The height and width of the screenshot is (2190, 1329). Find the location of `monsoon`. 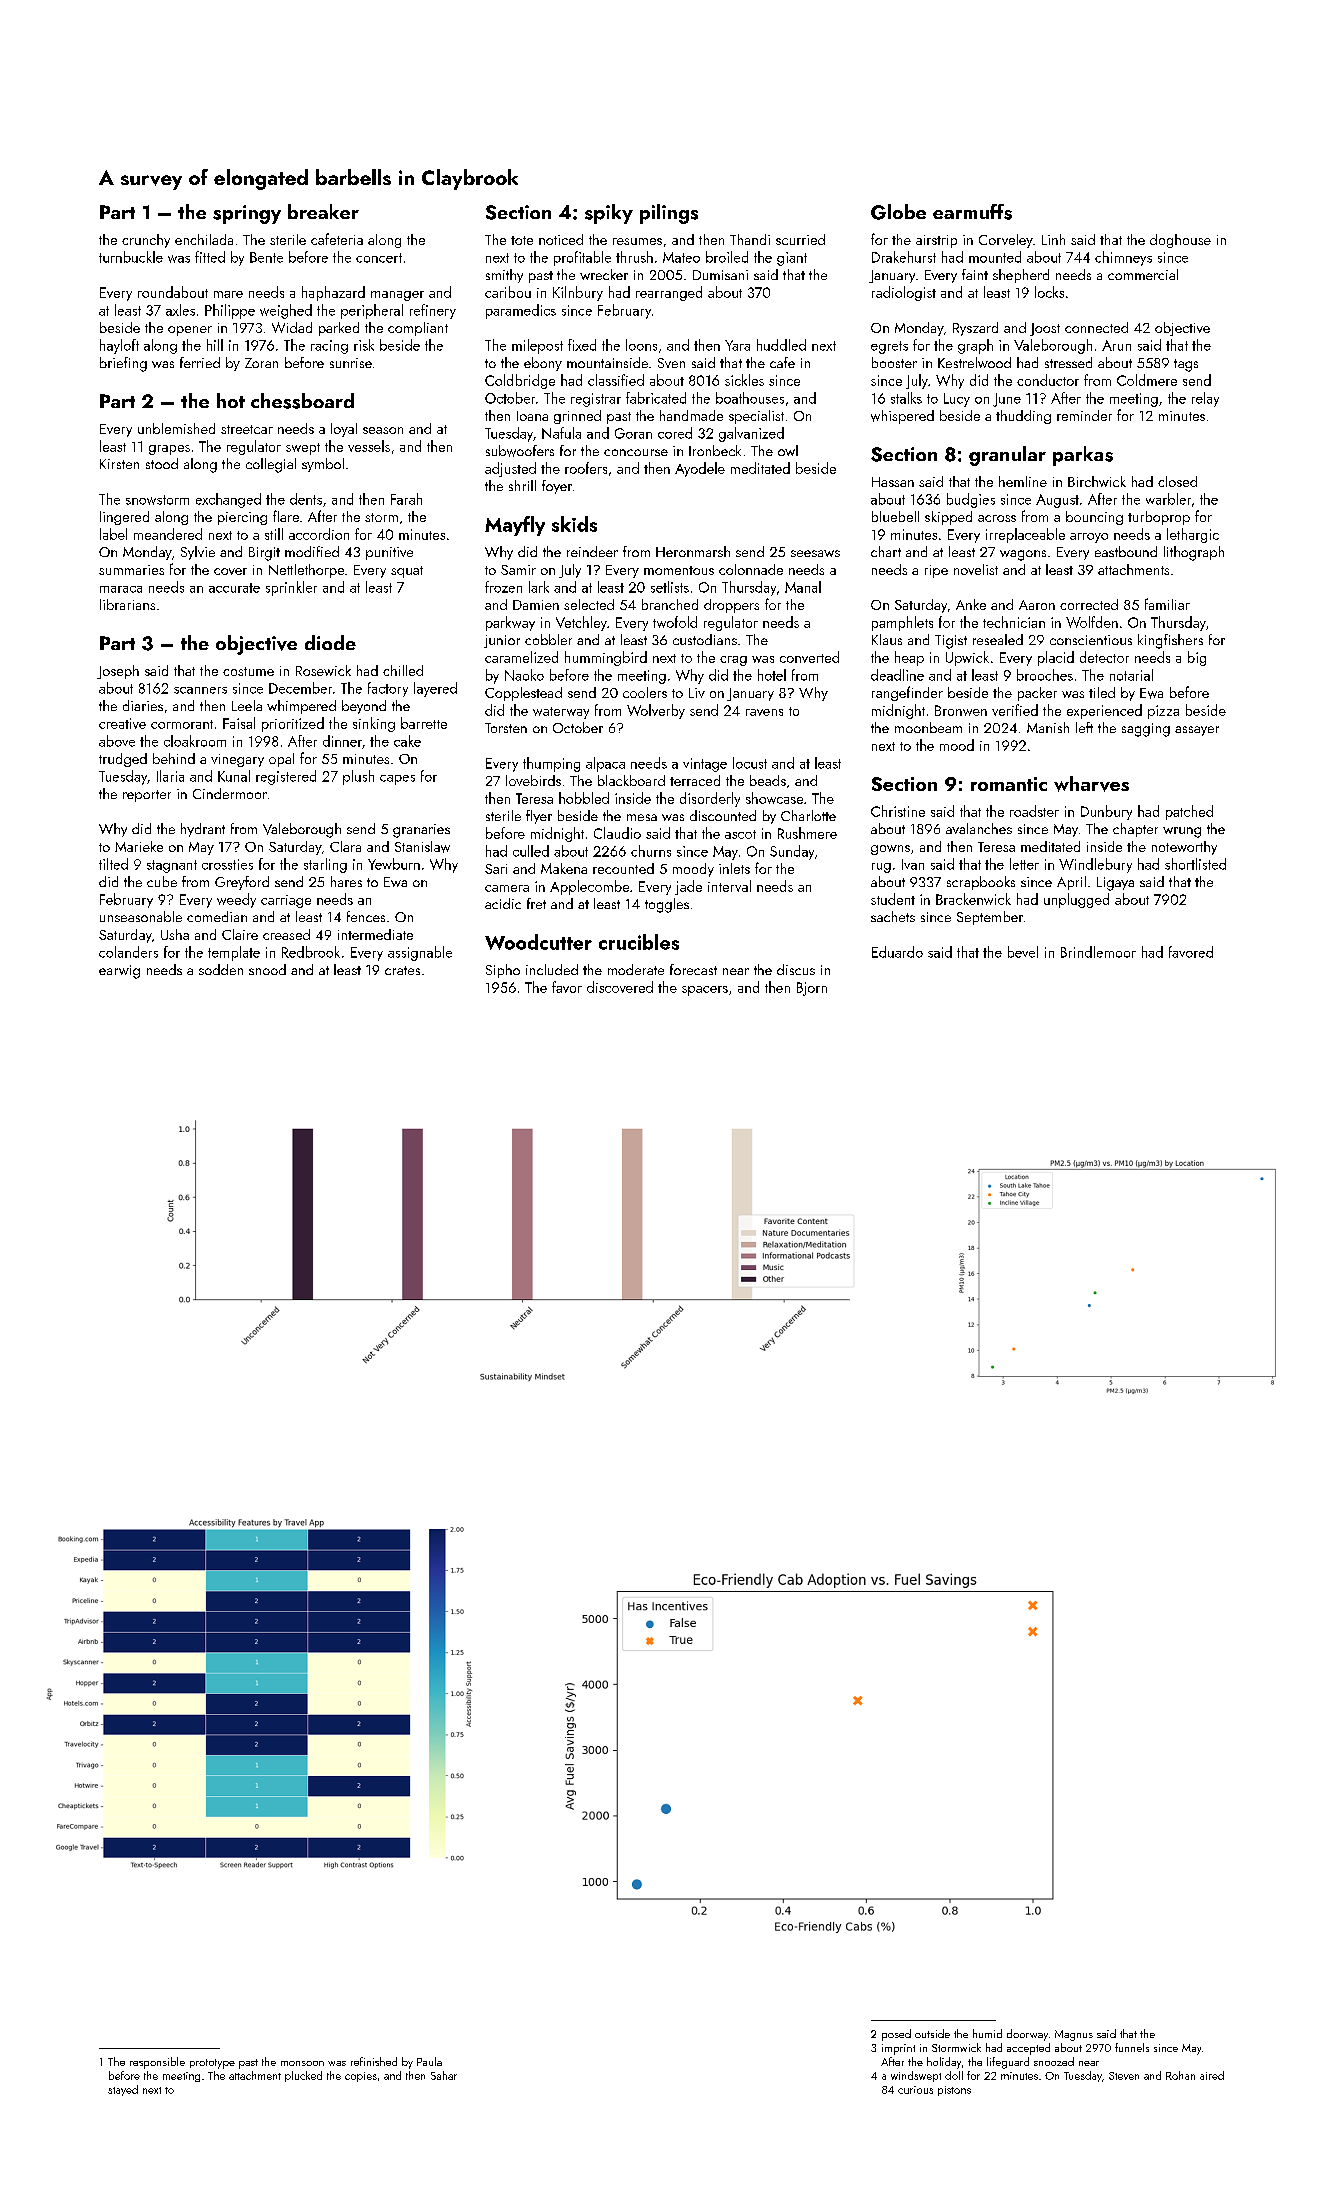

monsoon is located at coordinates (302, 2063).
